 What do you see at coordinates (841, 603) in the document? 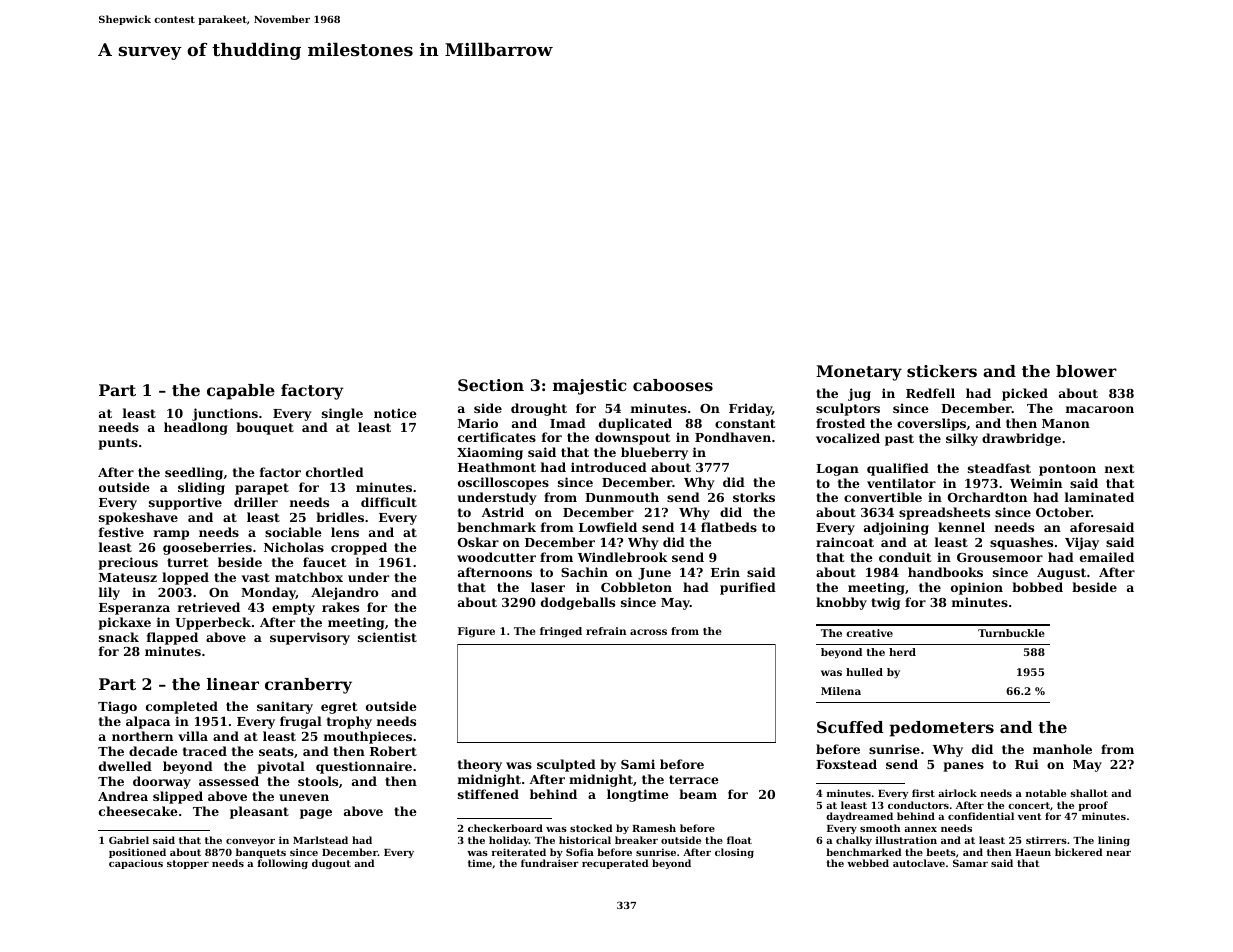
I see `knobby` at bounding box center [841, 603].
